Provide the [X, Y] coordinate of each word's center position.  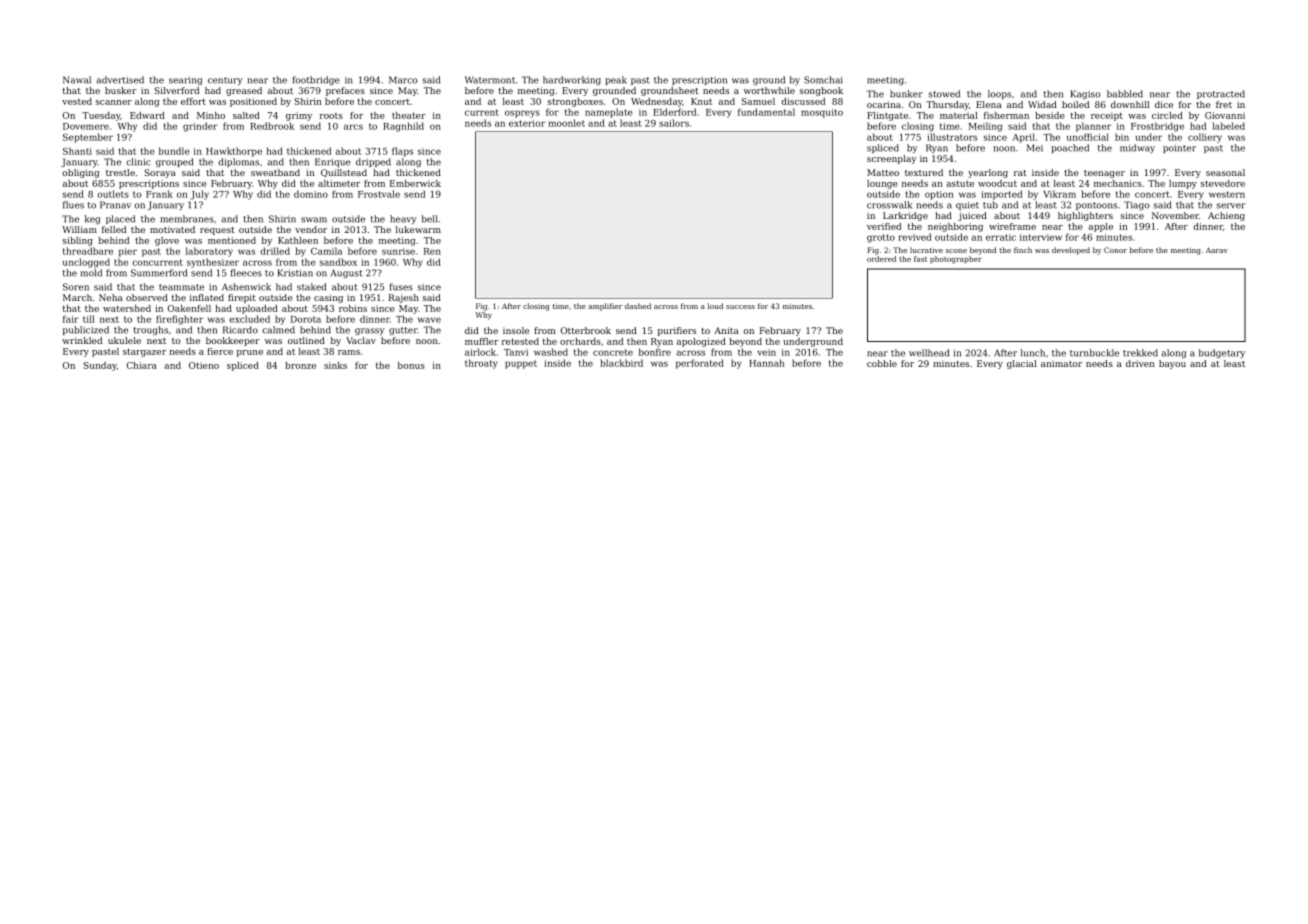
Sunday [100, 366]
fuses [401, 287]
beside [1050, 115]
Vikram [1059, 194]
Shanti [77, 151]
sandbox [338, 262]
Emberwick [415, 183]
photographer [956, 260]
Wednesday [657, 102]
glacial [1022, 364]
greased [244, 91]
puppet [521, 364]
